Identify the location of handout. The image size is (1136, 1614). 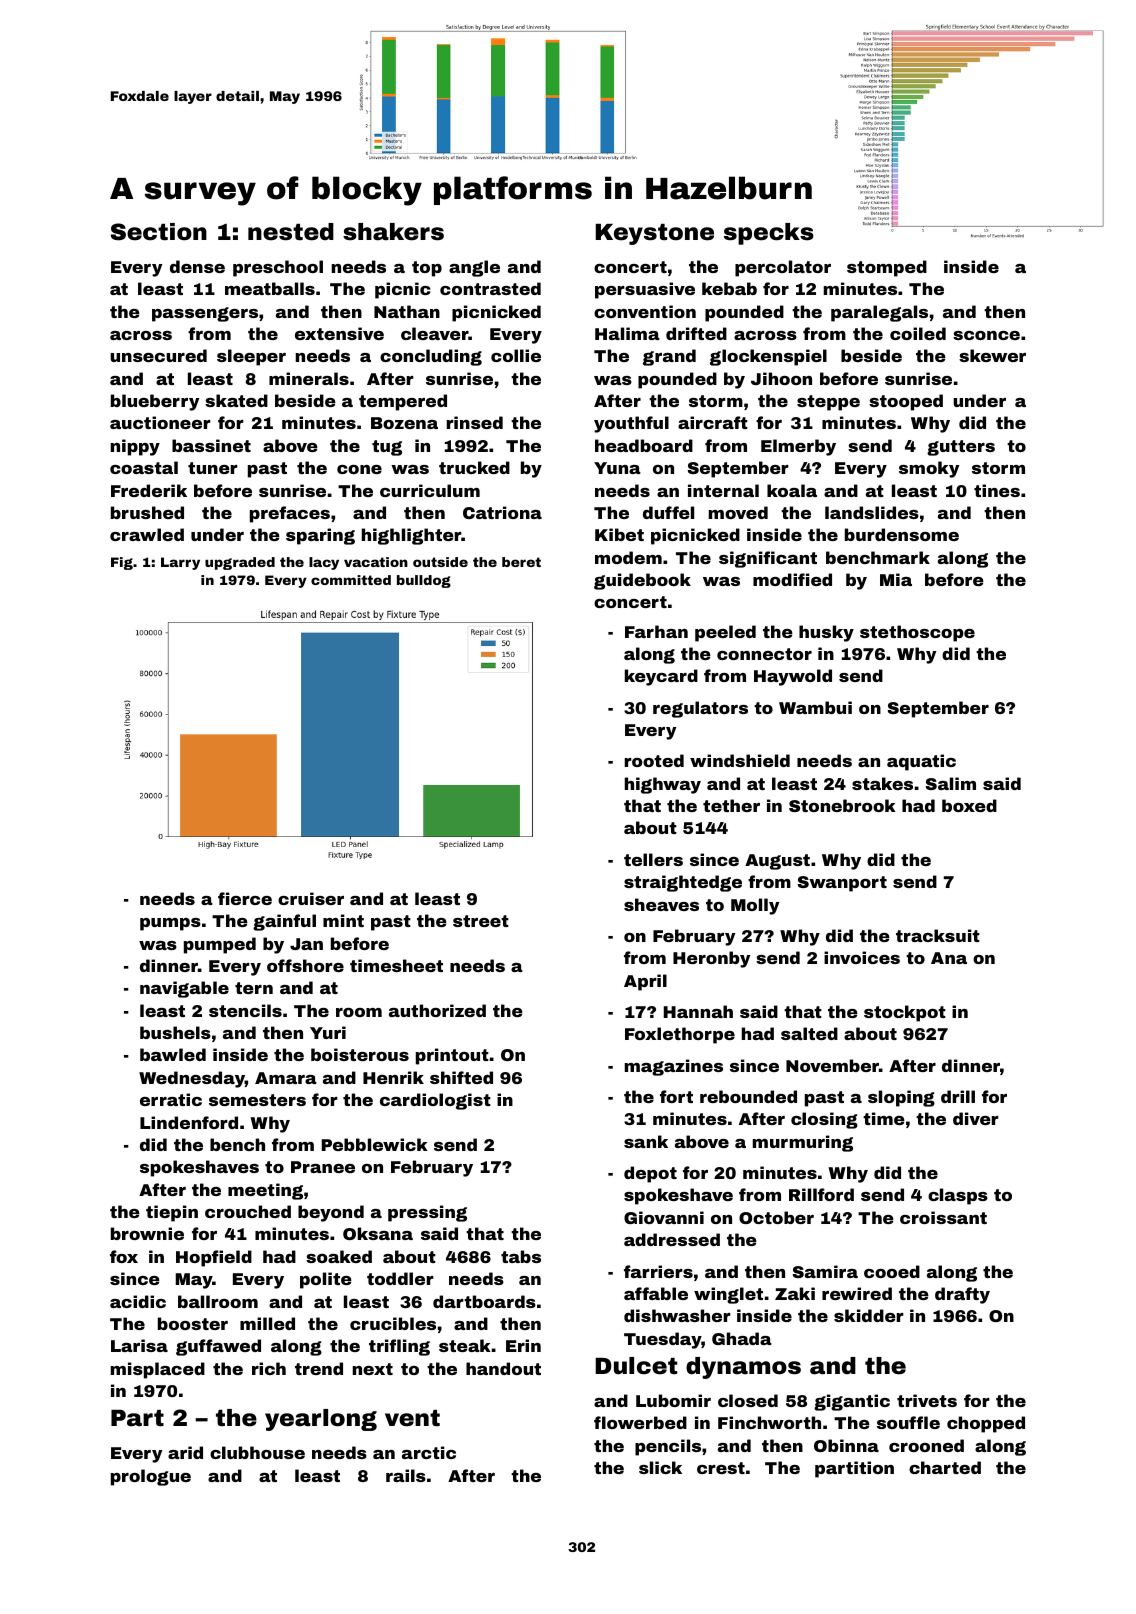
(503, 1368).
